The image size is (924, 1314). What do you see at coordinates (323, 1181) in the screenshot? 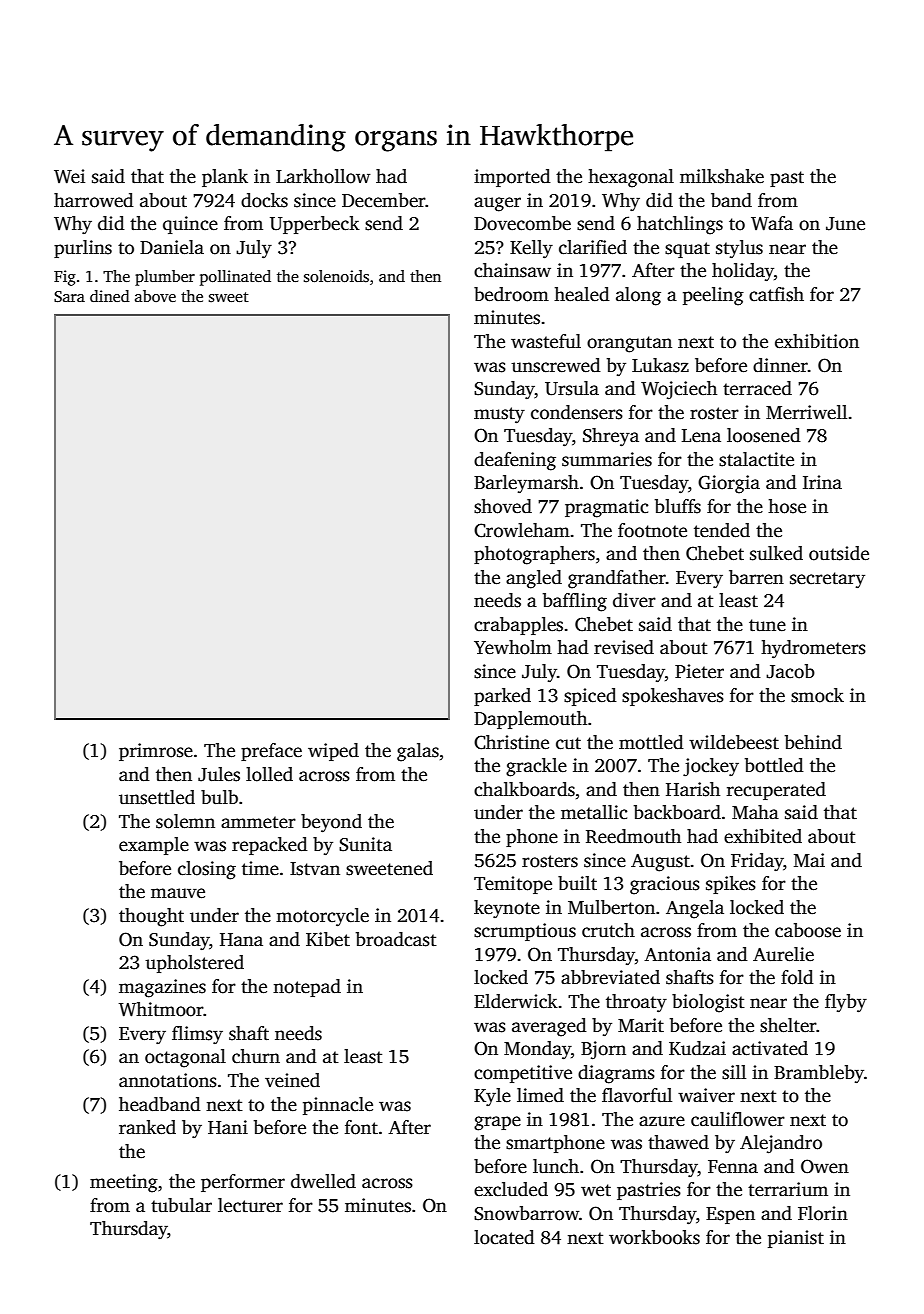
I see `dwelled` at bounding box center [323, 1181].
